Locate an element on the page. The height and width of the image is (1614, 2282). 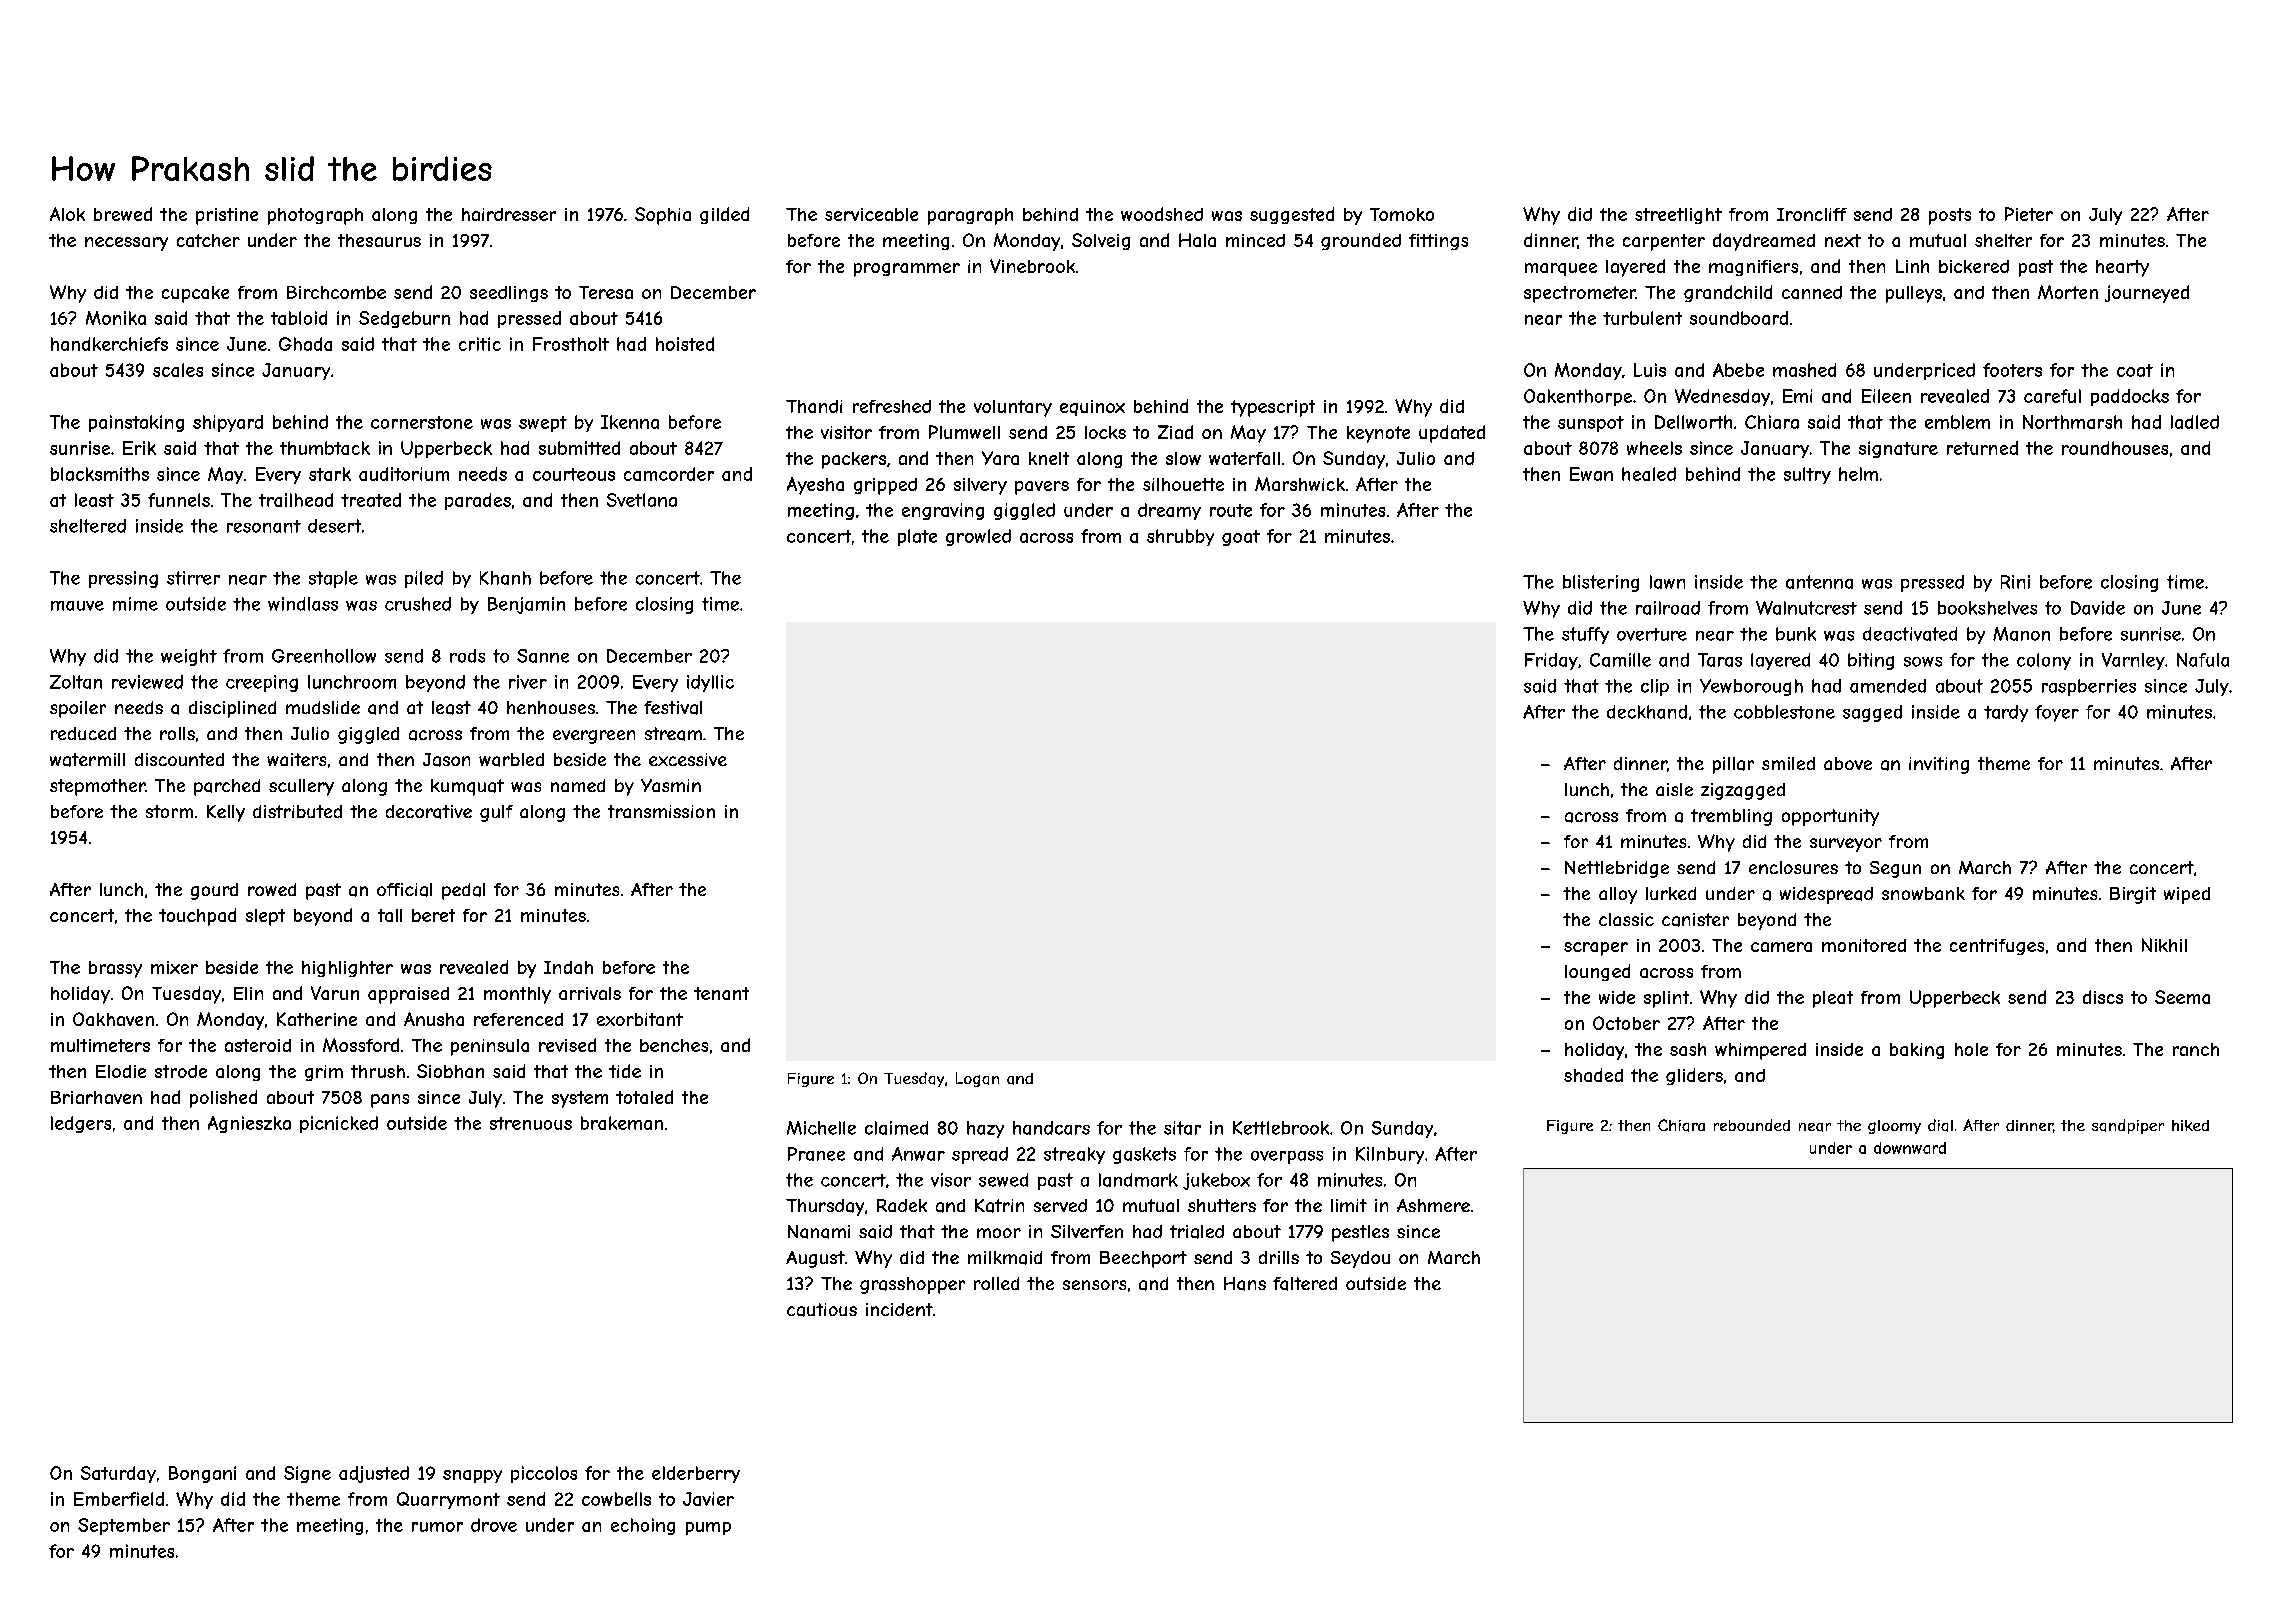
tardy is located at coordinates (2006, 713).
